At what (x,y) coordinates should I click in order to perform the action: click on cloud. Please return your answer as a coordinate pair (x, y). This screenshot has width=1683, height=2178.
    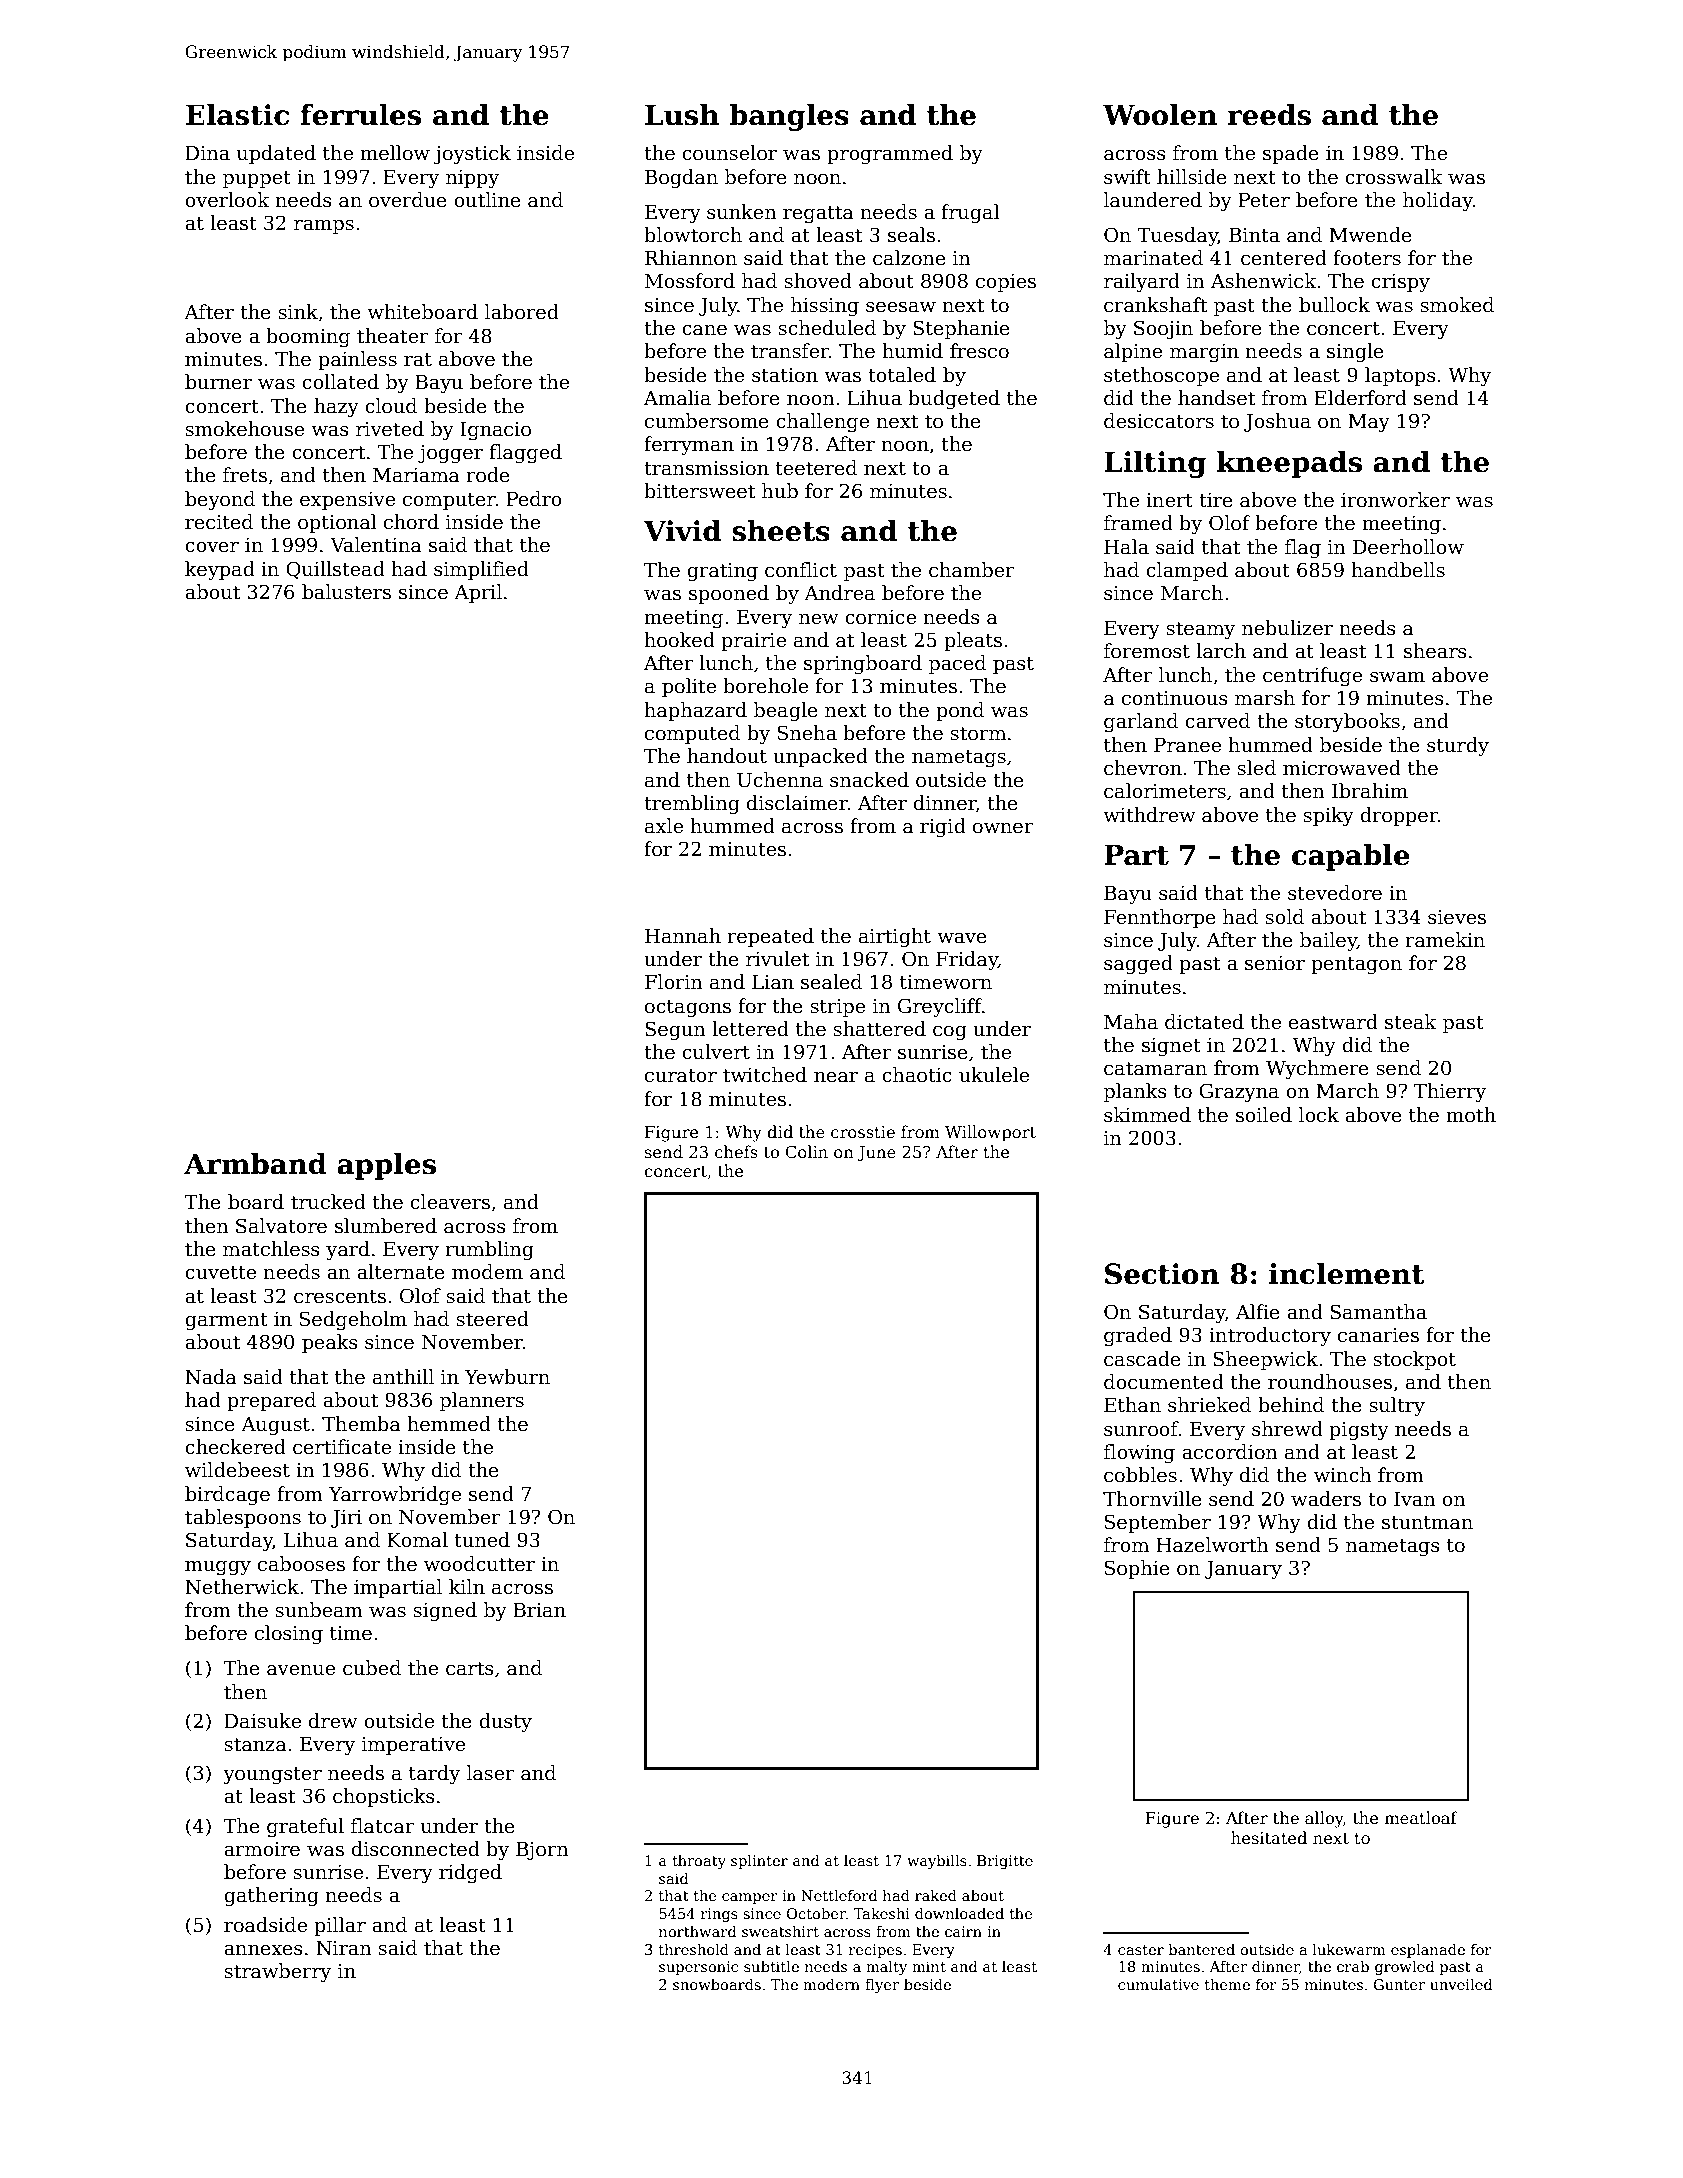
    Looking at the image, I should click on (391, 406).
